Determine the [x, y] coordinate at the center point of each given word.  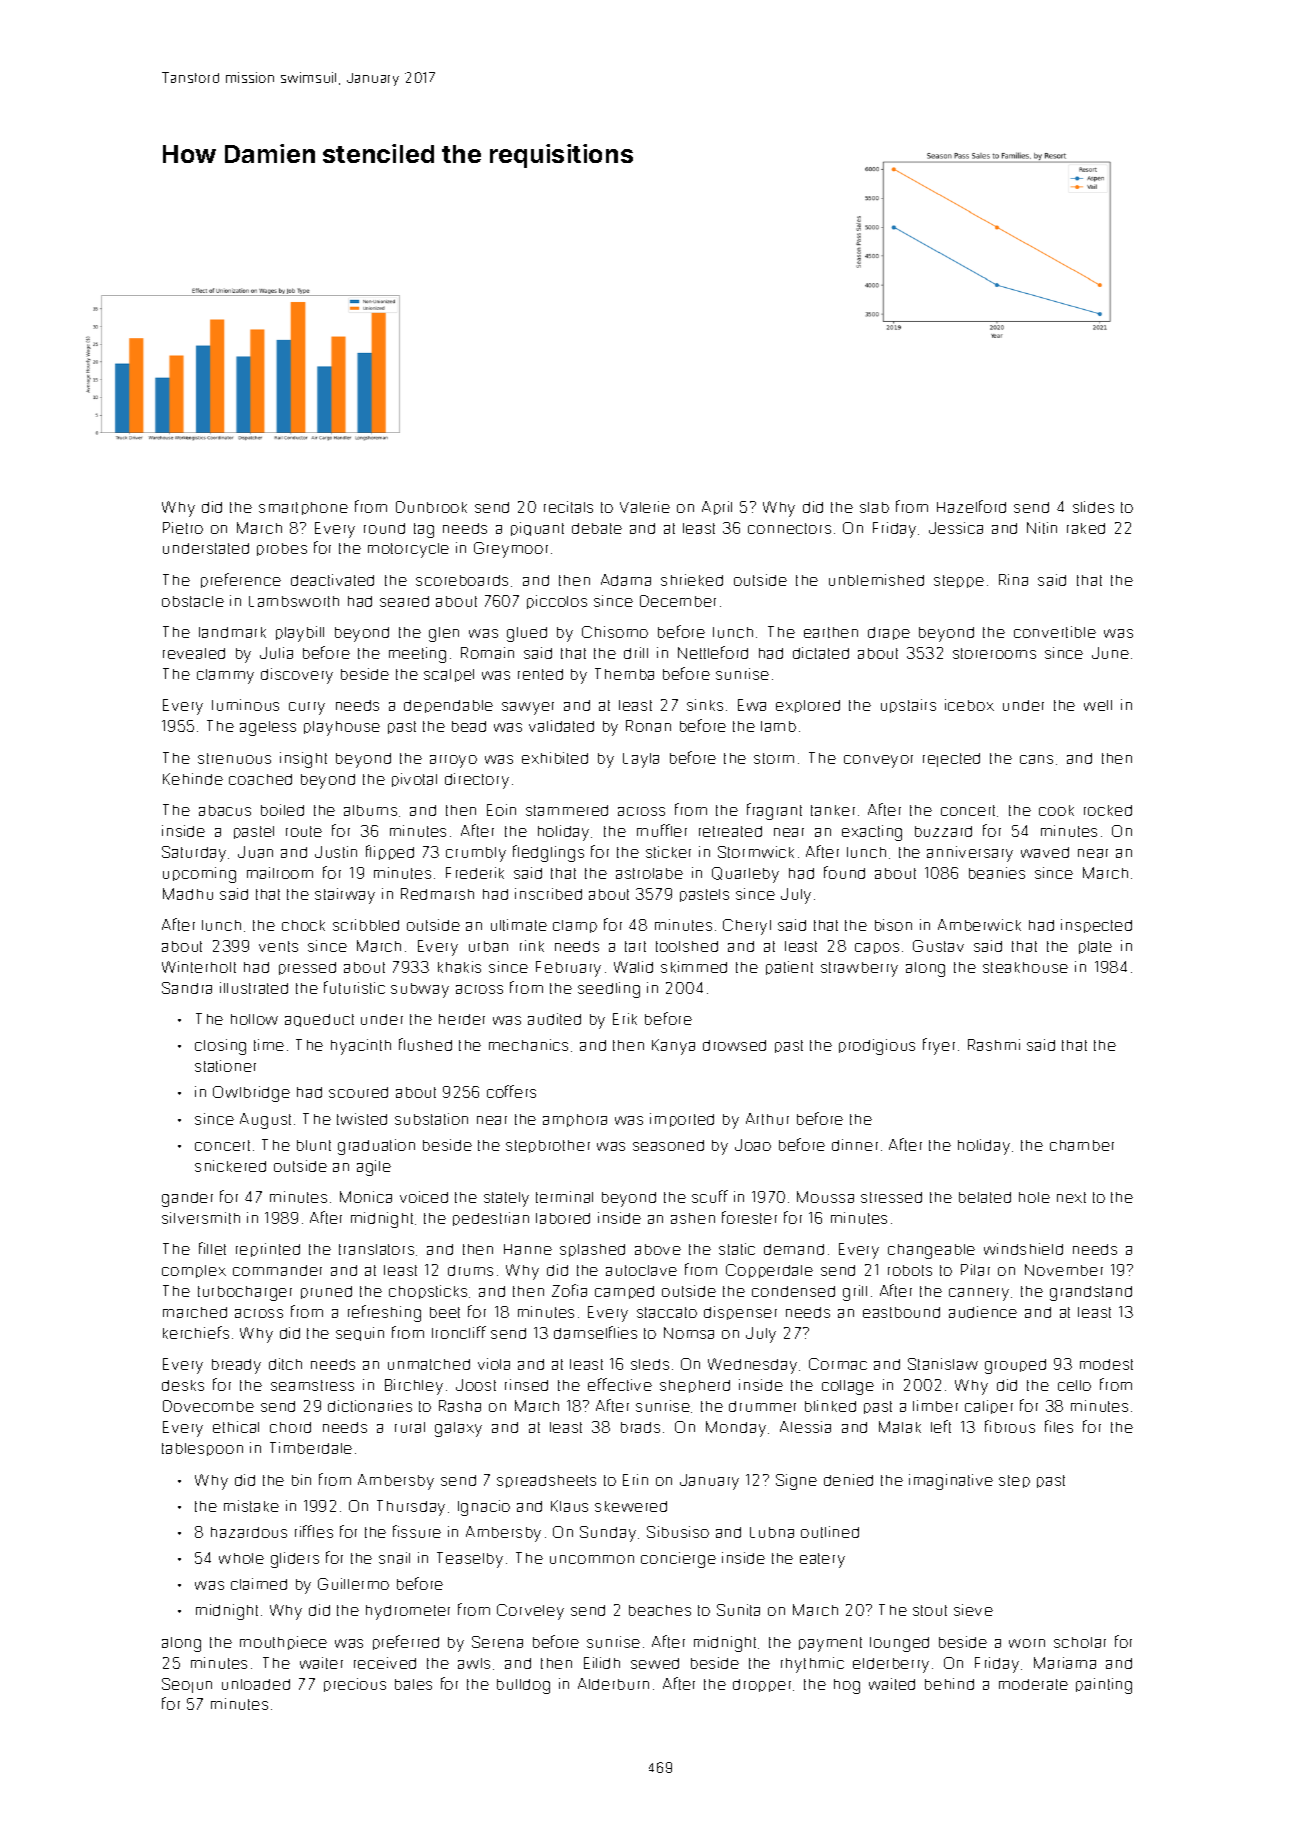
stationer [225, 1066]
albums [370, 810]
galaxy [458, 1429]
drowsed [734, 1045]
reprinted [268, 1250]
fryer [939, 1046]
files [1059, 1426]
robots [910, 1270]
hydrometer [408, 1612]
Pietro [183, 528]
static [737, 1249]
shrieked [692, 580]
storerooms [994, 653]
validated [561, 726]
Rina [1013, 580]
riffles [314, 1531]
